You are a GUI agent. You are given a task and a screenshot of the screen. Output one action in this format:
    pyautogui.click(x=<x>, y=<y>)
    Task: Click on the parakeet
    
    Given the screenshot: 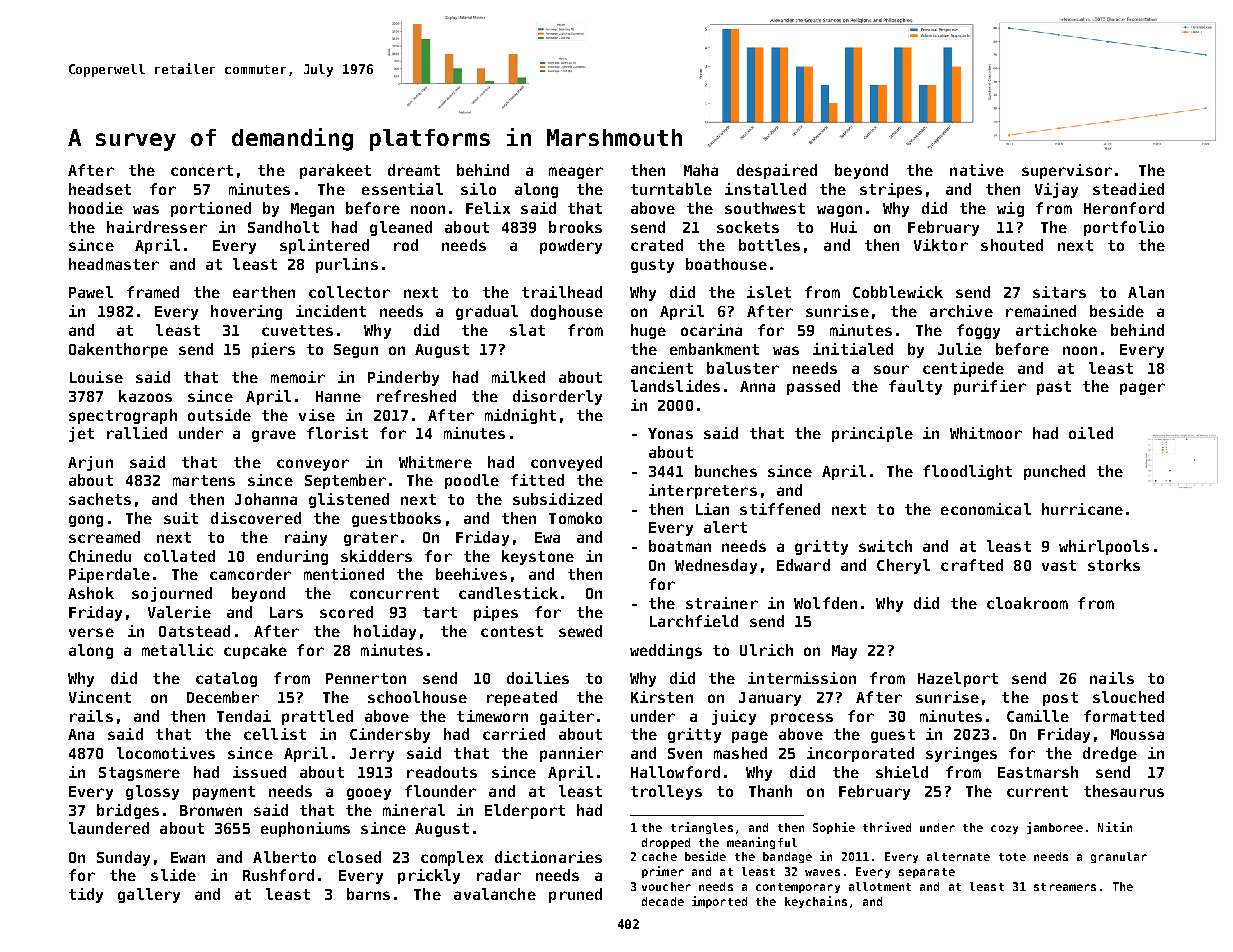 What is the action you would take?
    pyautogui.click(x=335, y=171)
